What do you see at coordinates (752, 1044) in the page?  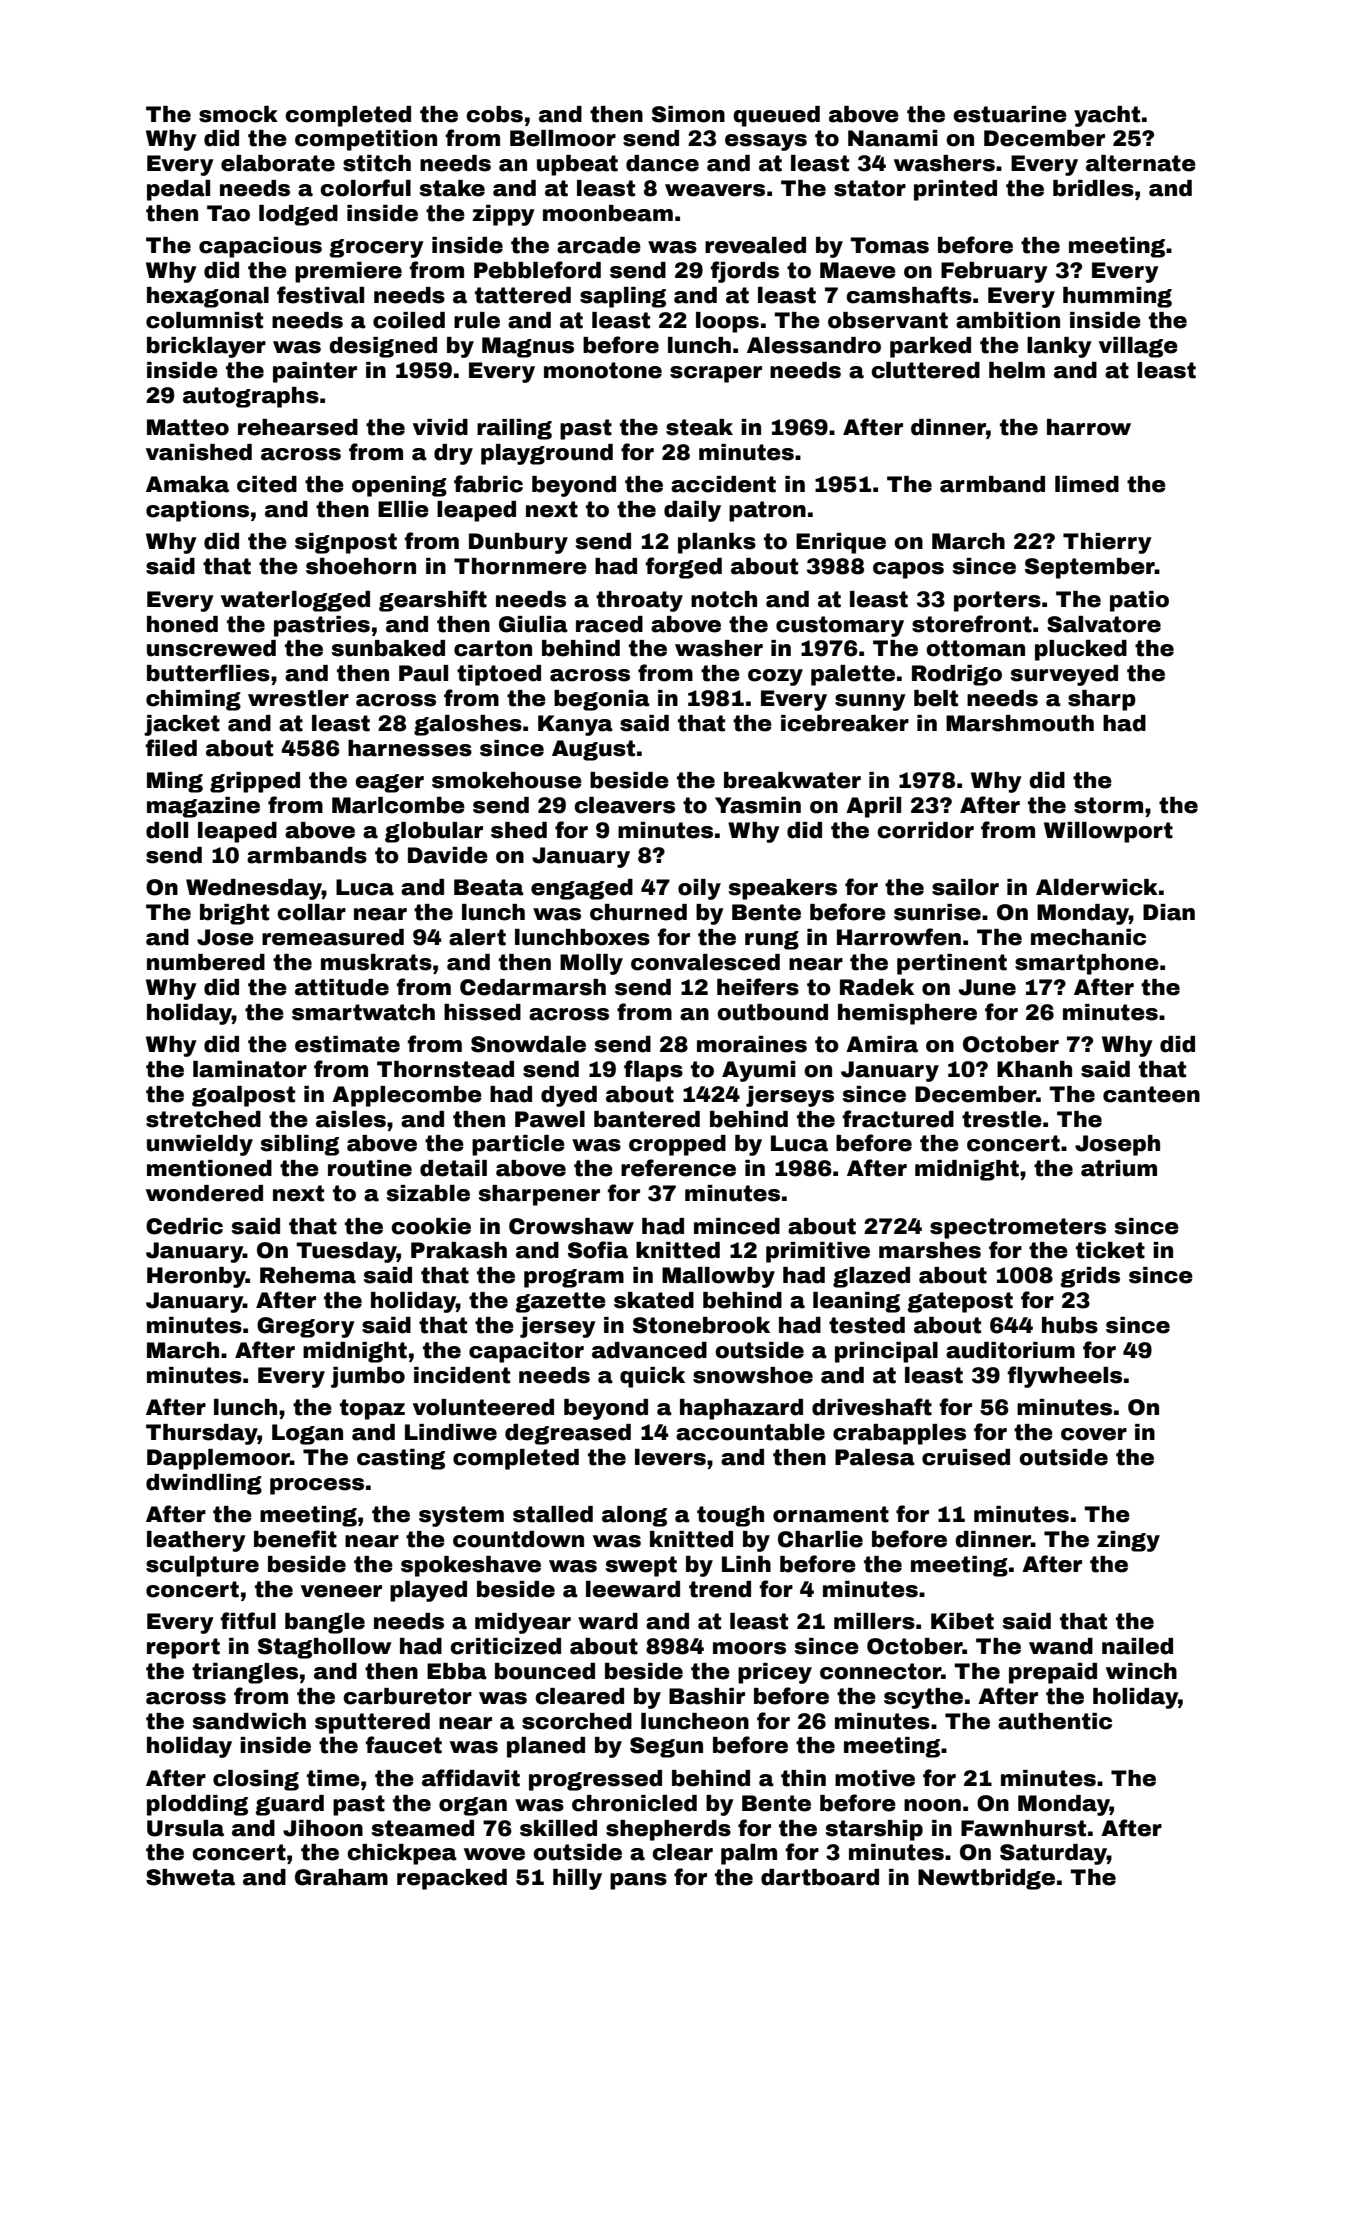 I see `moraines` at bounding box center [752, 1044].
